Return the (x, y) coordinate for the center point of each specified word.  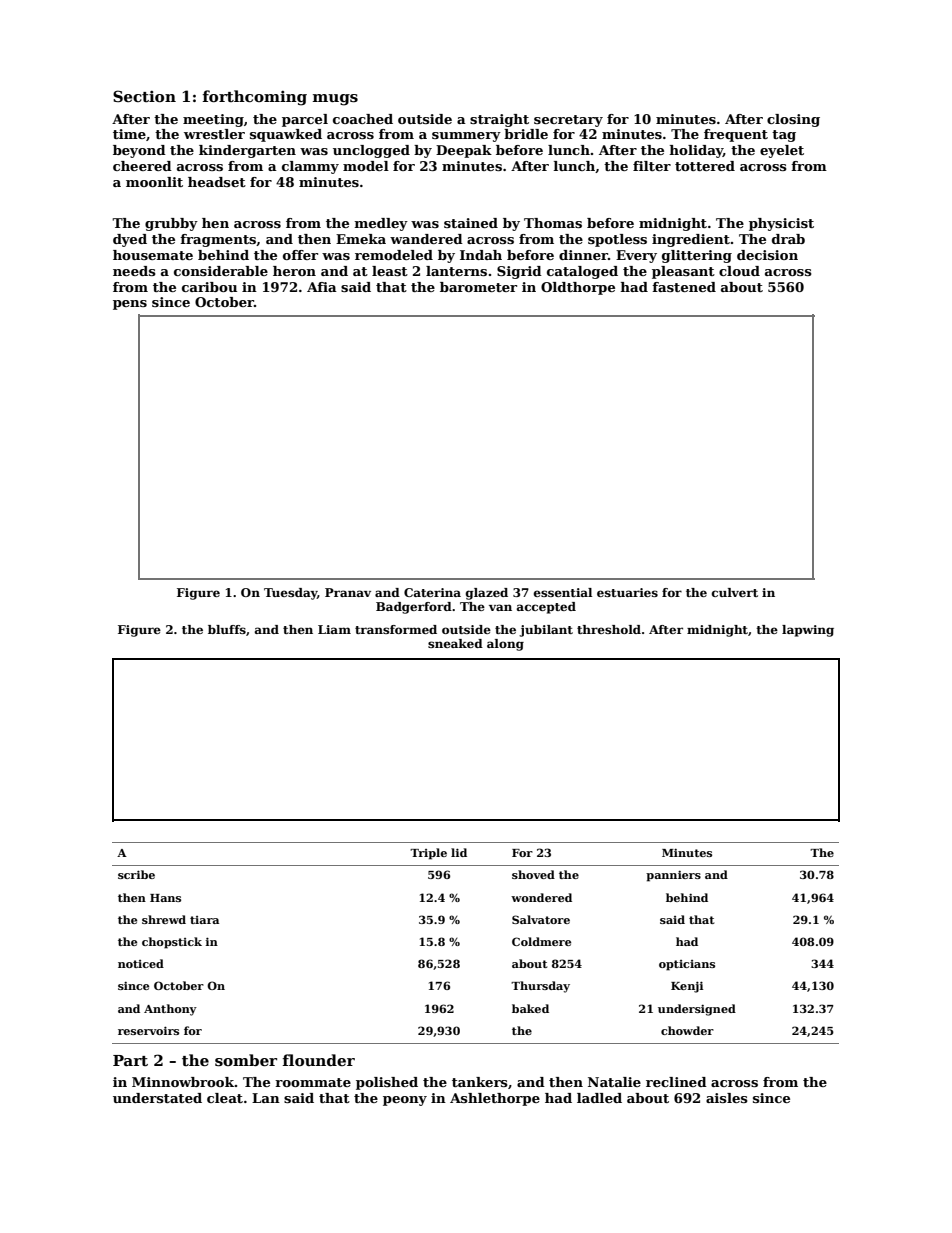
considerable (221, 271)
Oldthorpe (578, 288)
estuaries (627, 592)
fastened (684, 287)
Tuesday (290, 594)
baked (530, 1008)
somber (246, 1060)
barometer (478, 287)
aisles (727, 1098)
